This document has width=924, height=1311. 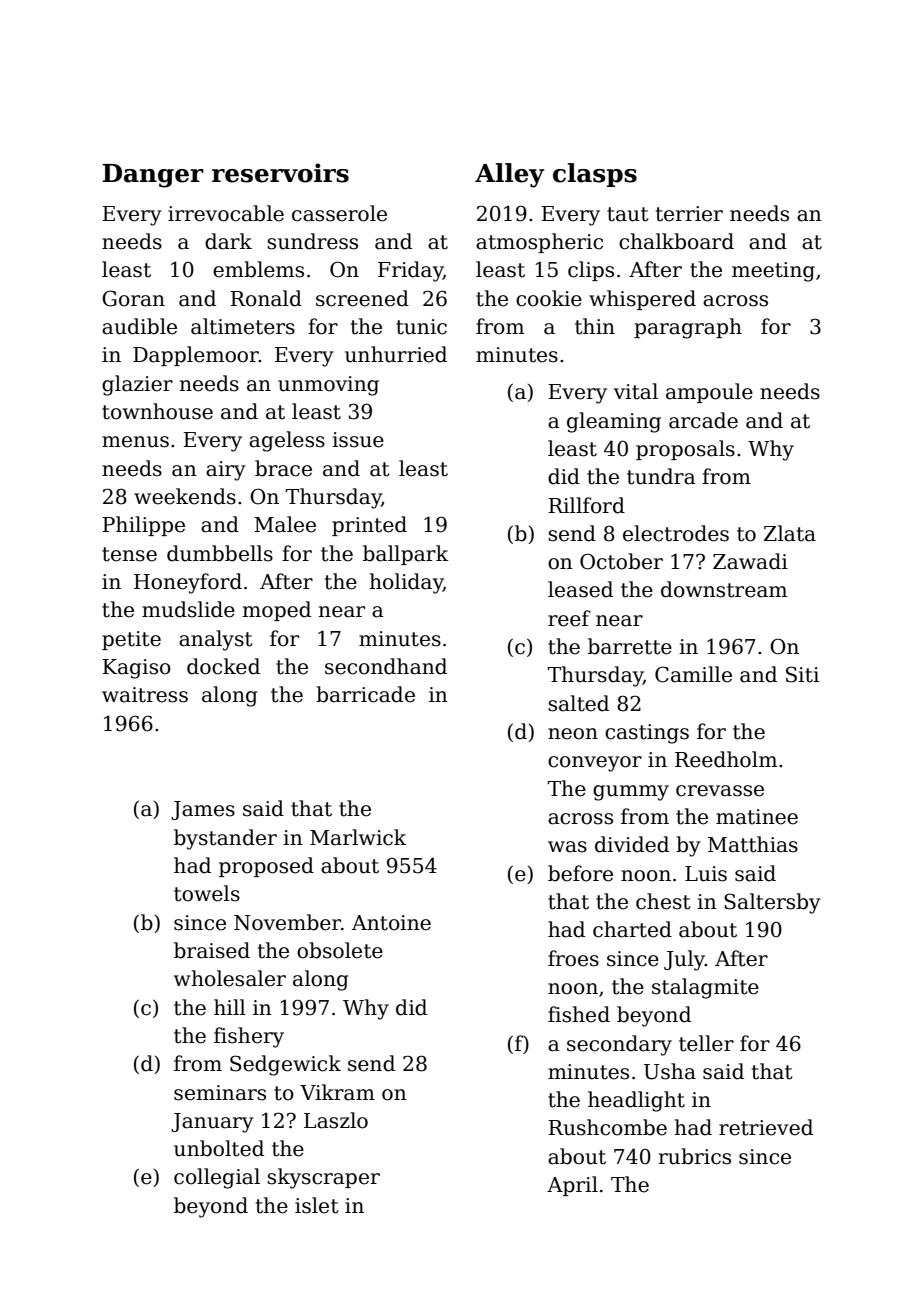 I want to click on Antoine, so click(x=391, y=923).
